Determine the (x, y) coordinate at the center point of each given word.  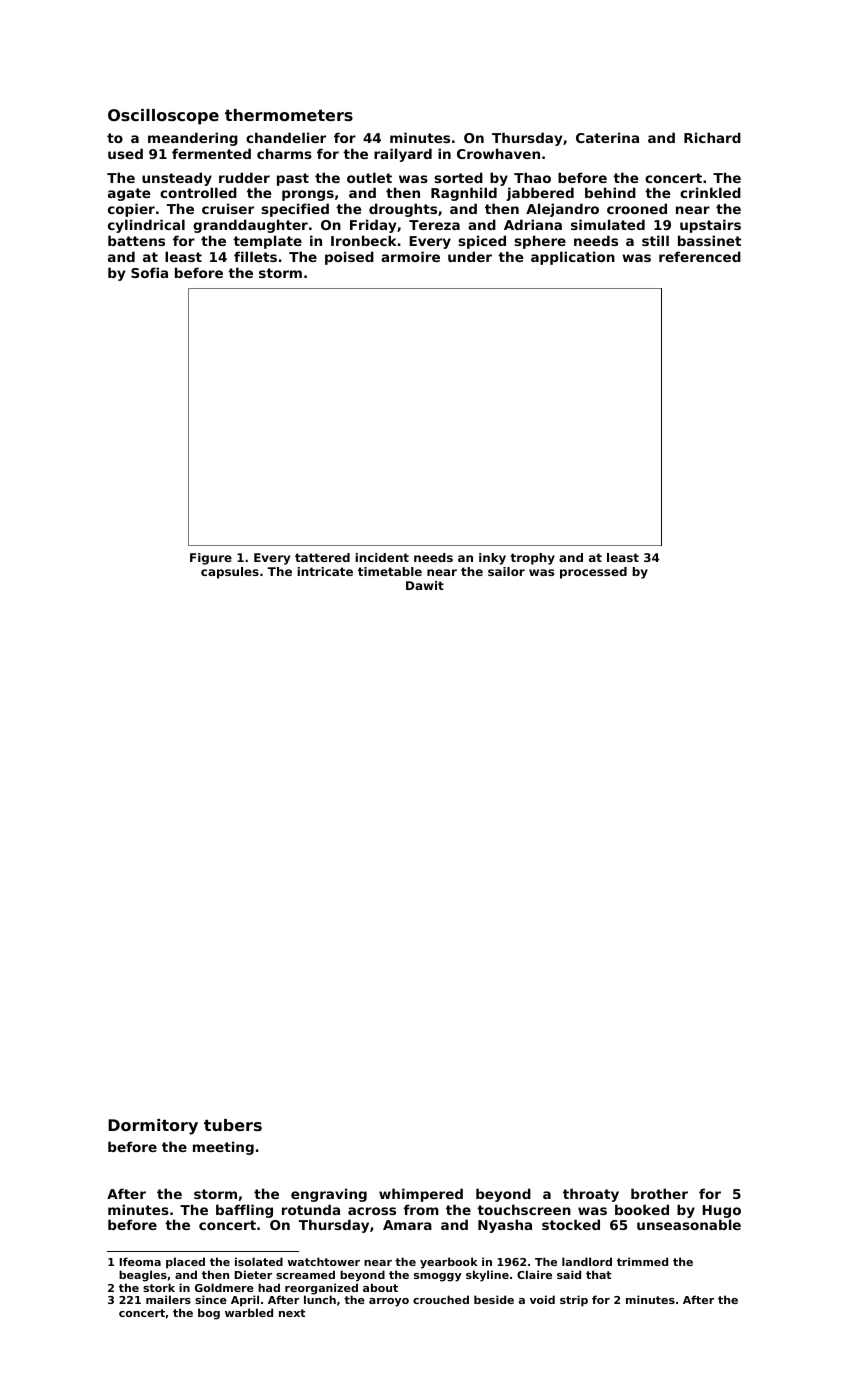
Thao (532, 177)
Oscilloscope (163, 117)
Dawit (425, 585)
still (655, 240)
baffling (244, 1211)
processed (593, 573)
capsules (230, 573)
